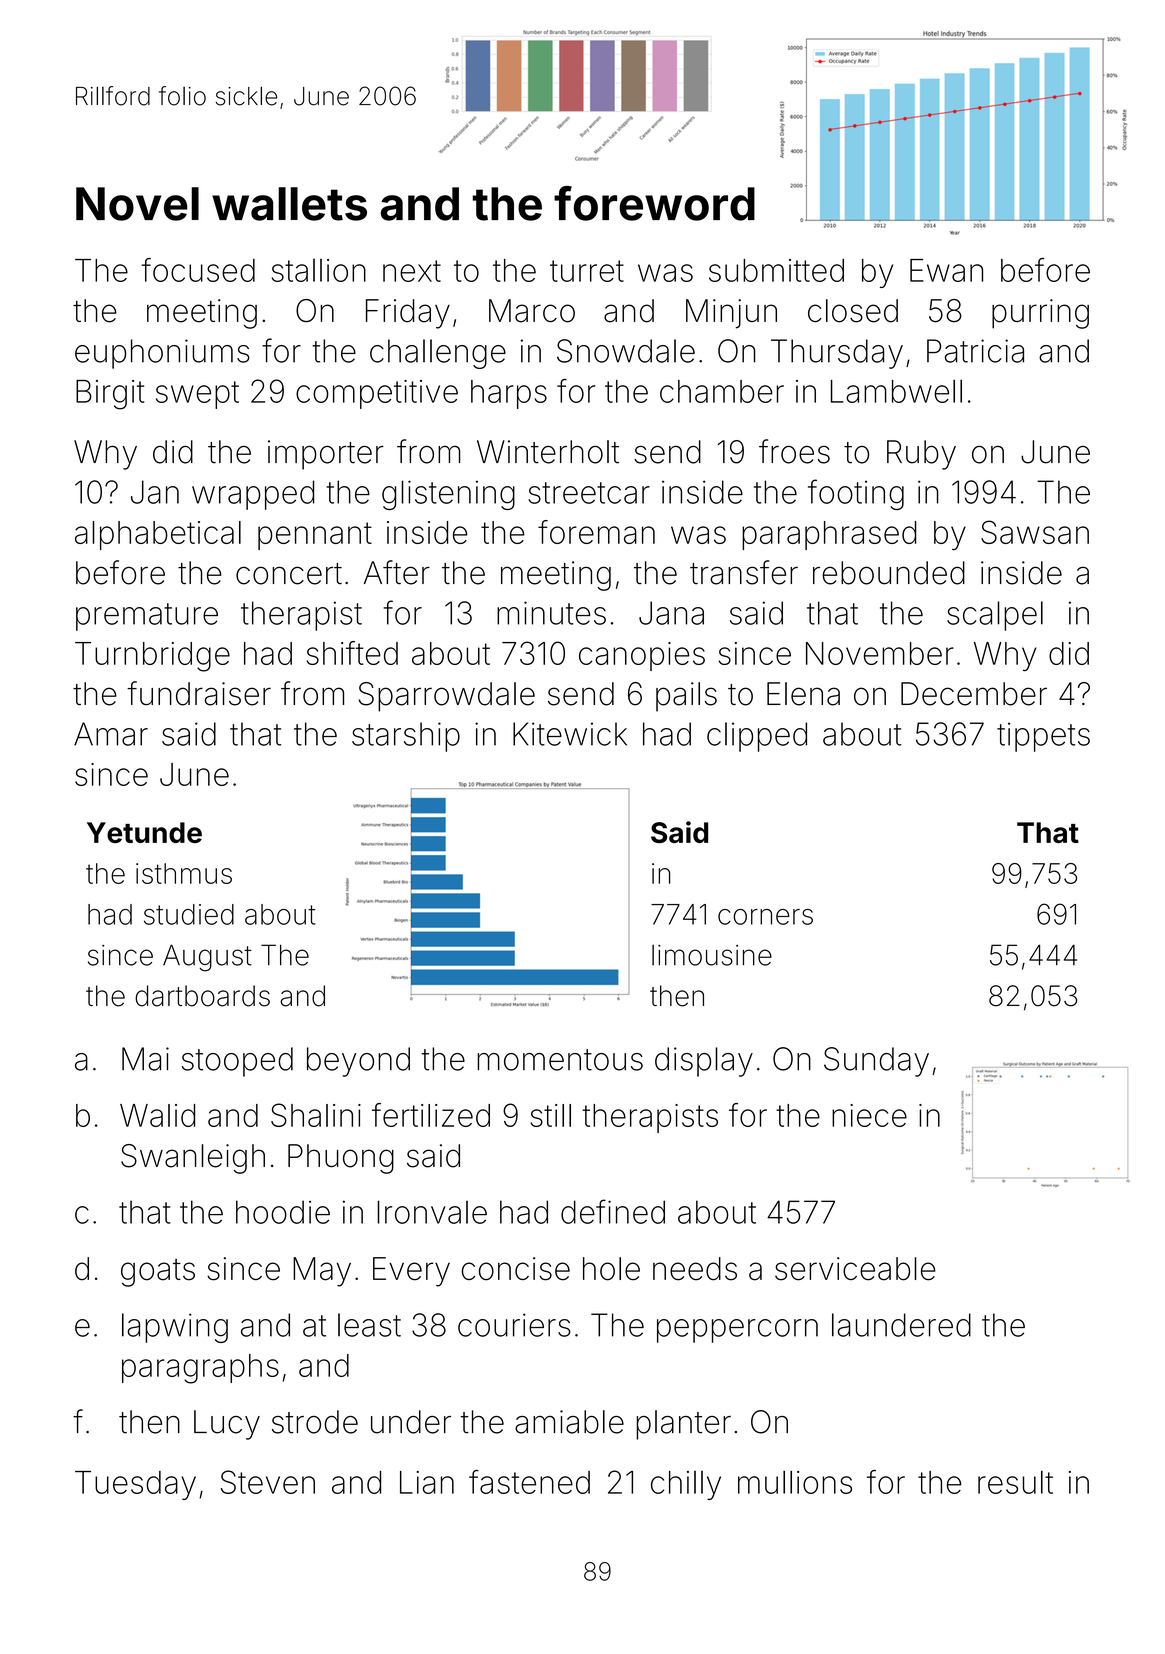 This screenshot has width=1165, height=1654. Describe the element at coordinates (946, 270) in the screenshot. I see `Ewan` at that location.
